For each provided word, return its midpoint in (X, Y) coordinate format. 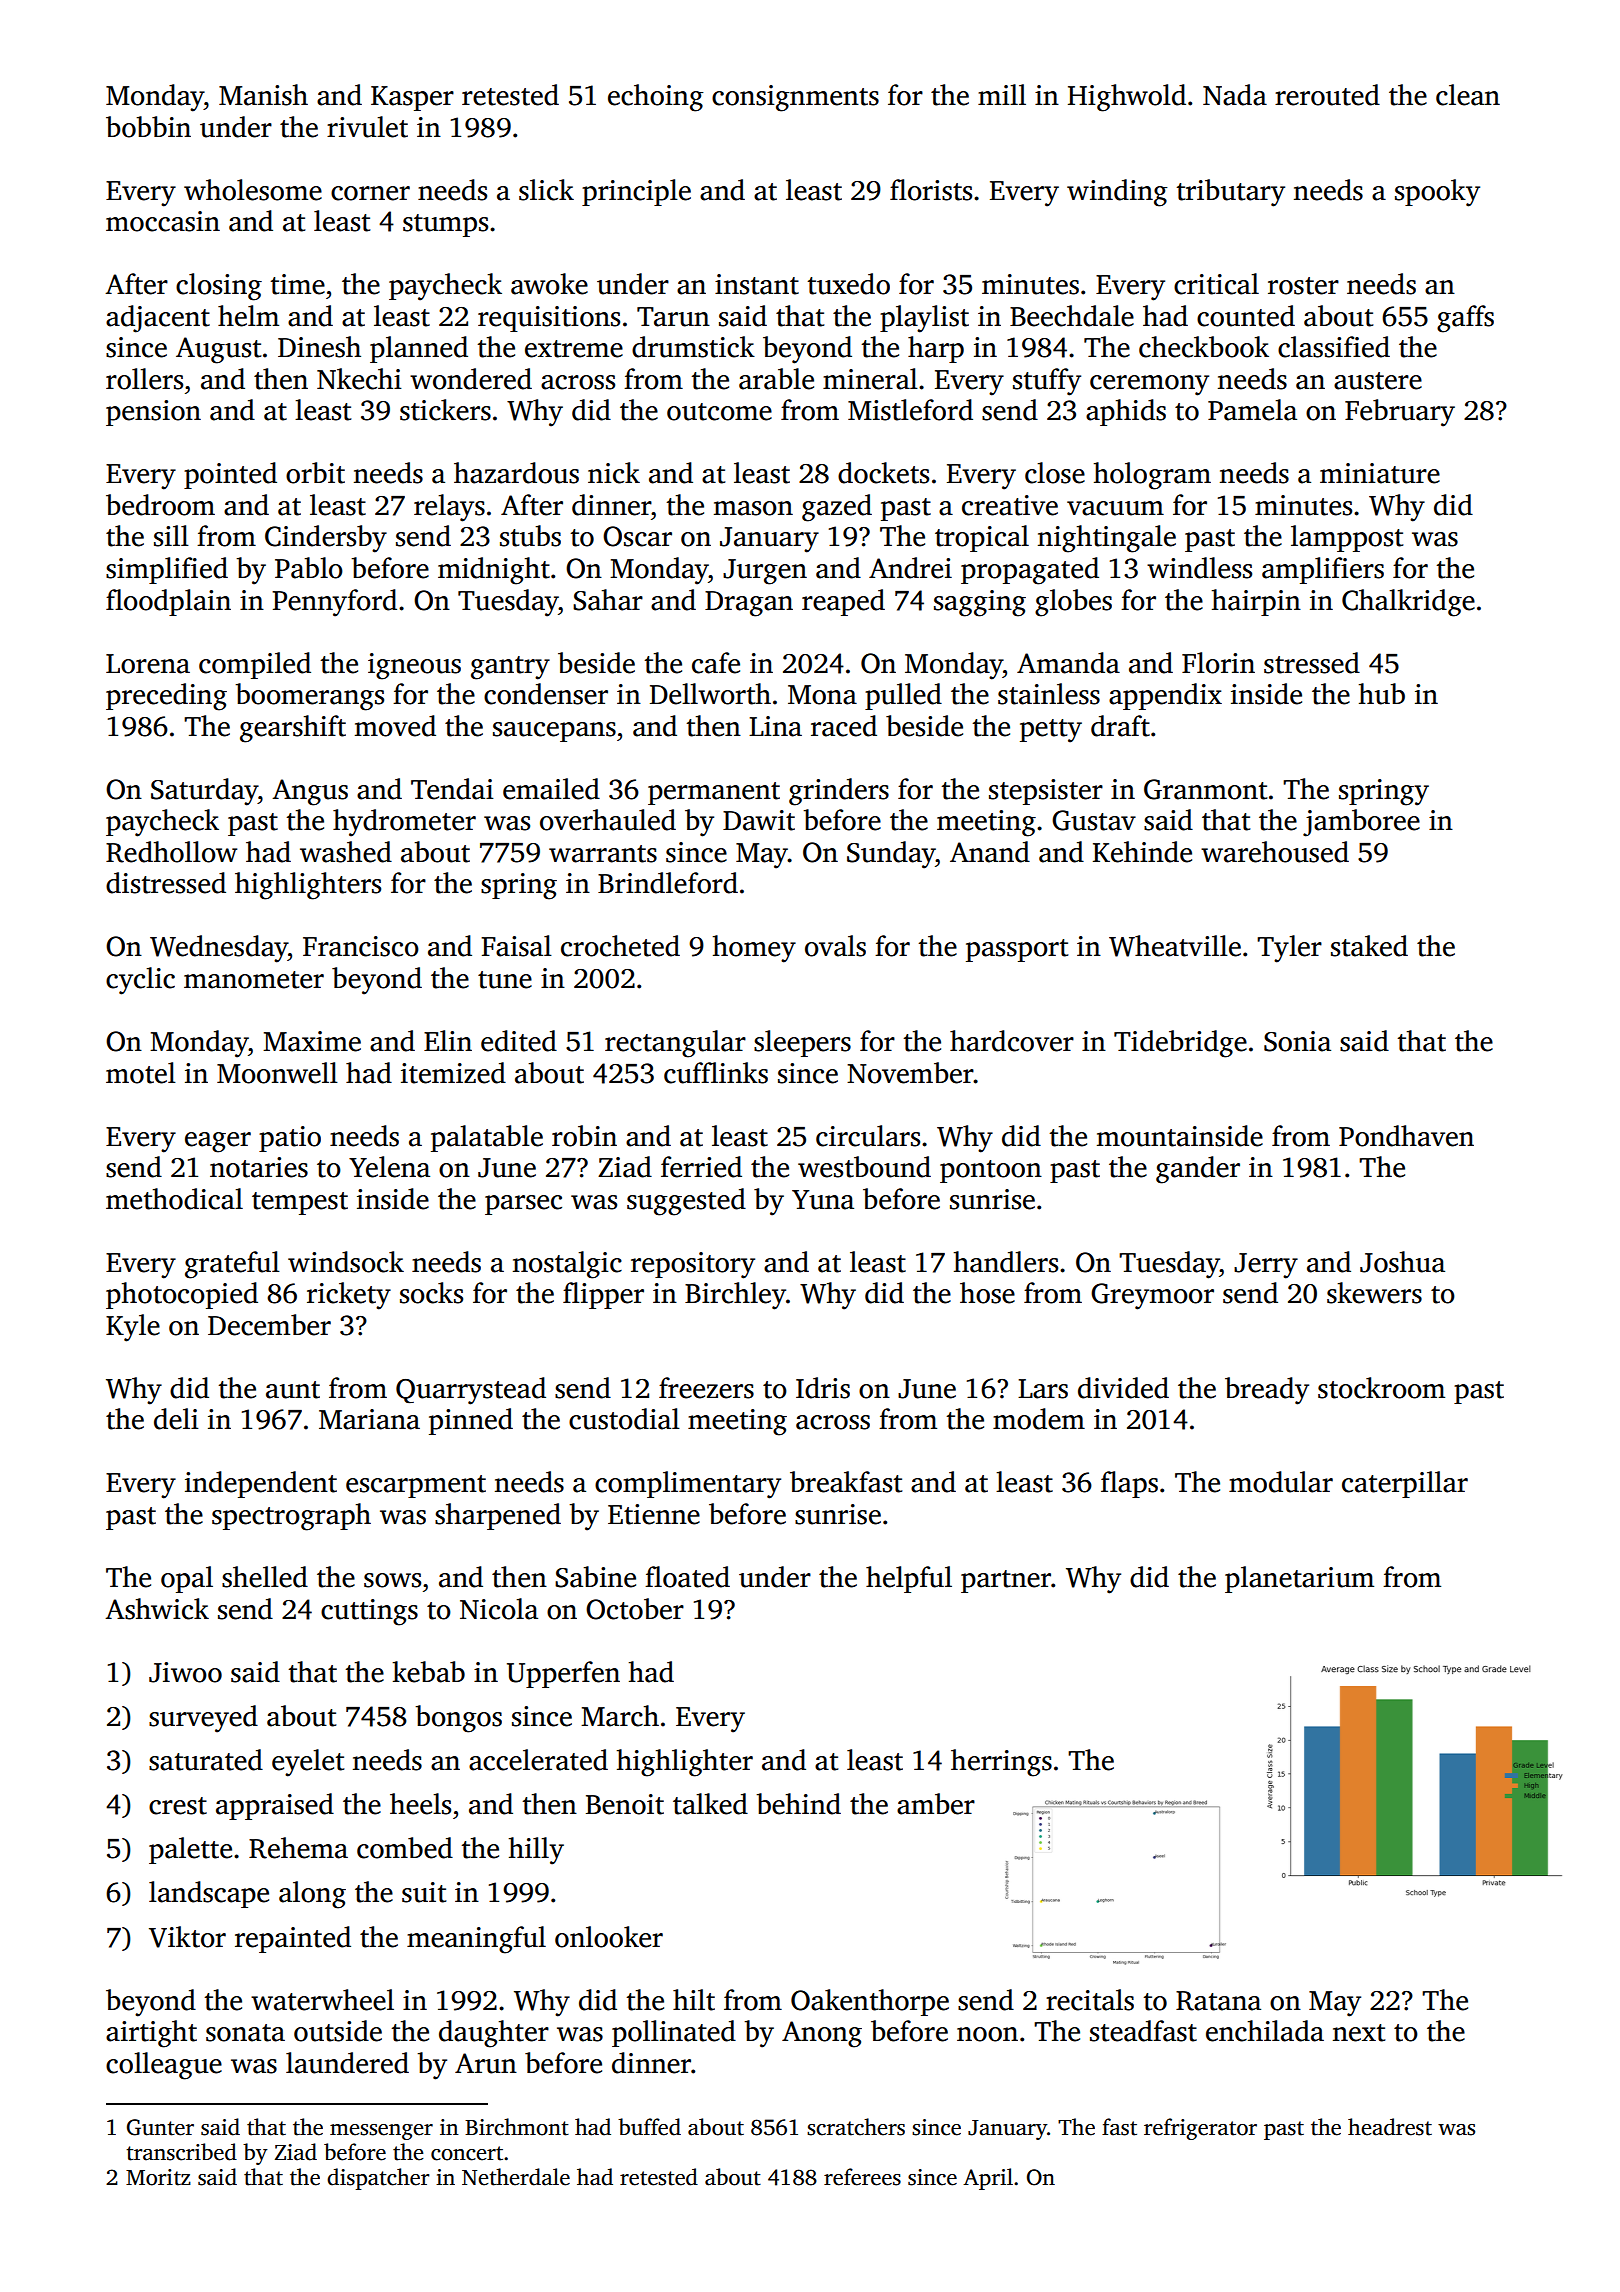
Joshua (1402, 1262)
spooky (1437, 193)
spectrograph (291, 1517)
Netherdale (516, 2177)
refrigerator (1200, 2129)
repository (693, 1265)
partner (1006, 1581)
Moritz (158, 2177)
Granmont (1205, 789)
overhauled (608, 820)
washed (346, 852)
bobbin (148, 127)
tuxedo (849, 284)
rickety (349, 1296)
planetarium (1299, 1579)
